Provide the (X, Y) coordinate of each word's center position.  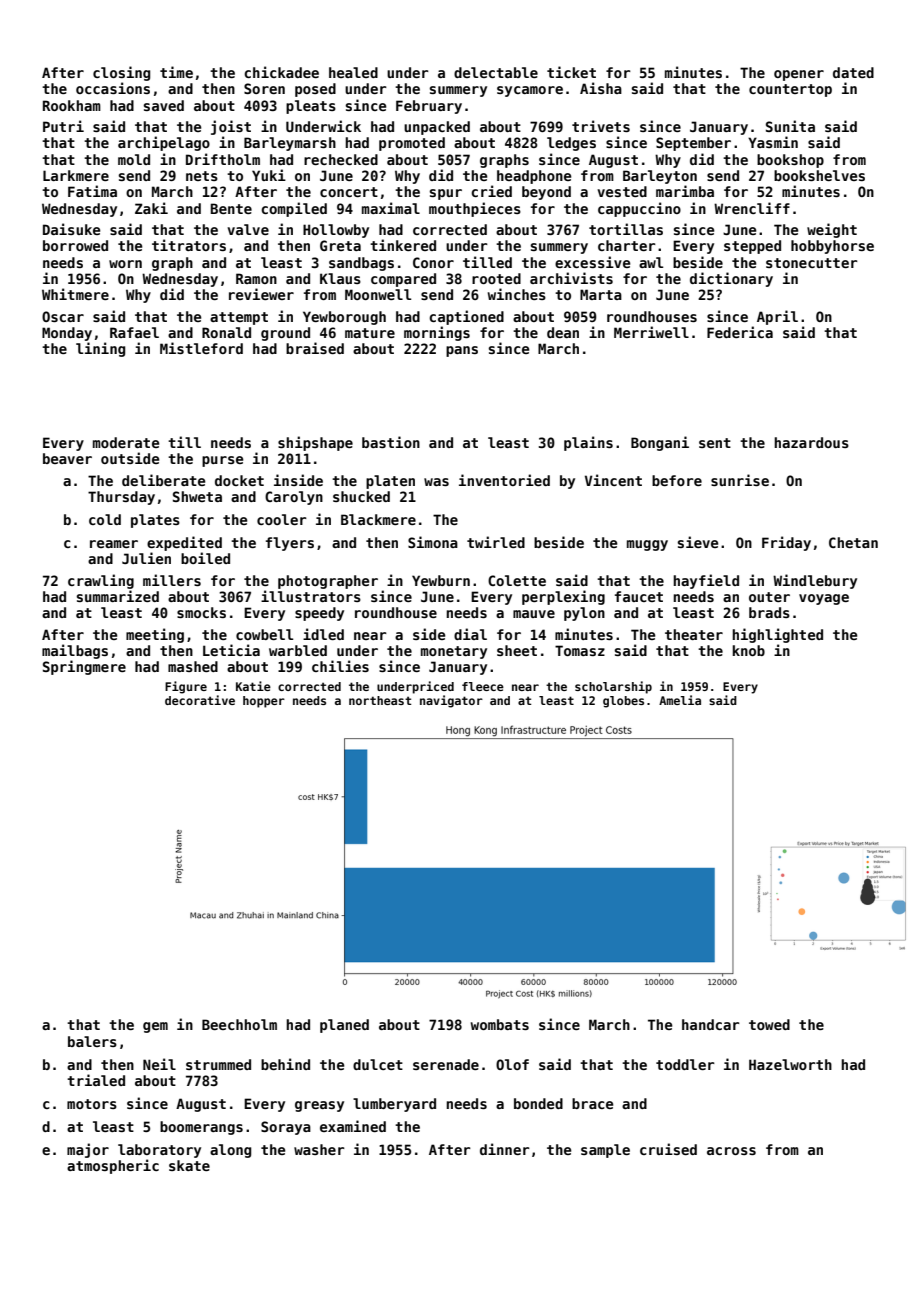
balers (92, 1041)
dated (853, 72)
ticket (571, 72)
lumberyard (394, 1105)
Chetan (853, 542)
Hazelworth (790, 1064)
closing (121, 73)
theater (694, 634)
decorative (200, 700)
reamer (114, 544)
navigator (451, 701)
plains (588, 443)
